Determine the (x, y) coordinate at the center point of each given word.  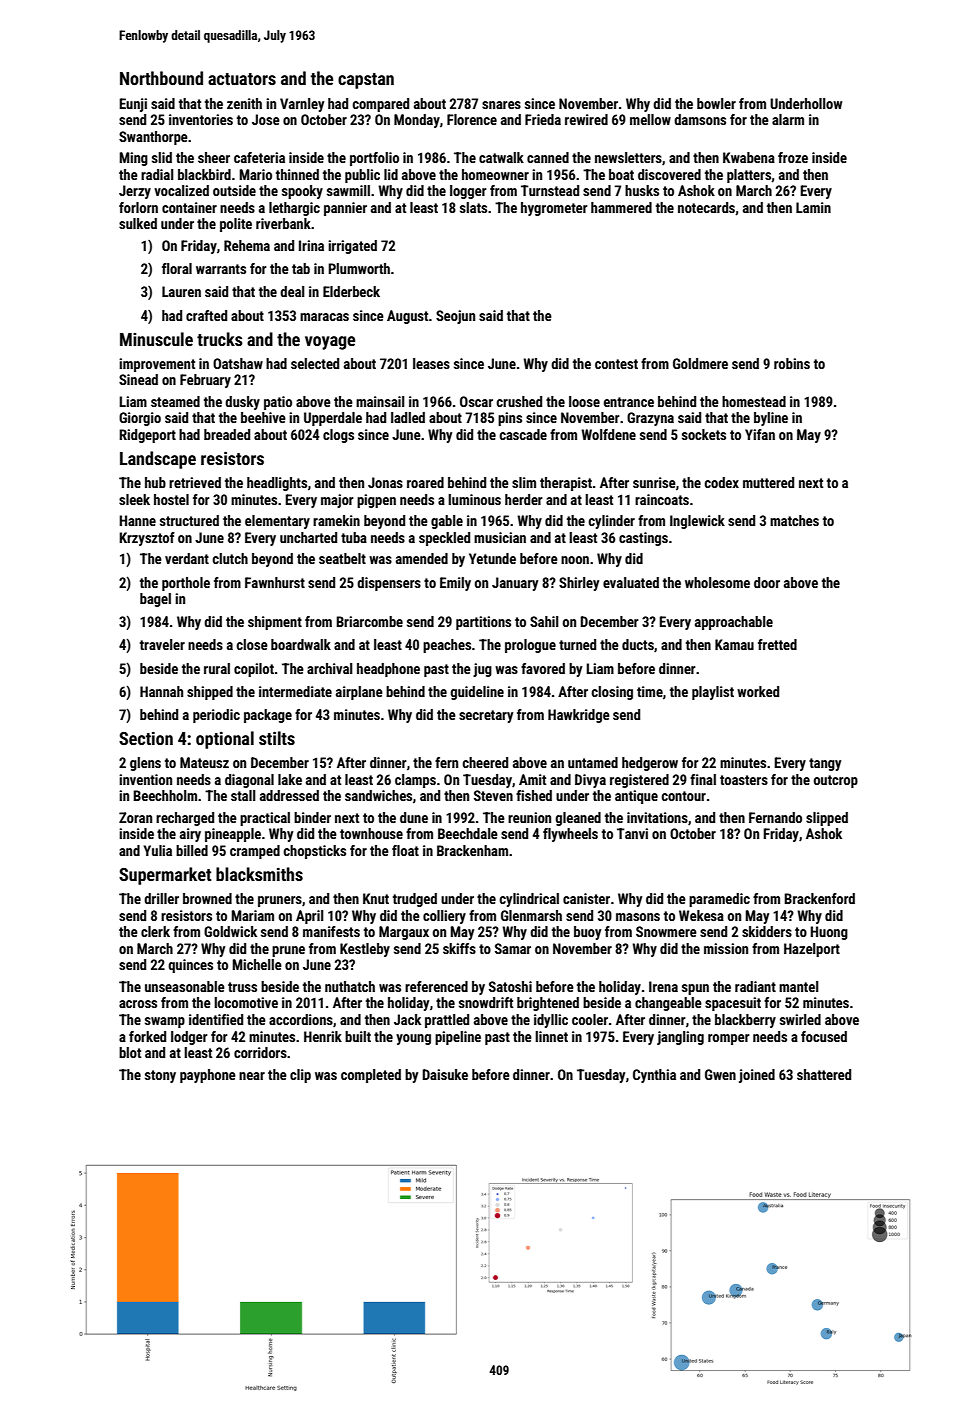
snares (501, 105)
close (252, 644)
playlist (713, 693)
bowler (716, 103)
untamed (593, 762)
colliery (444, 917)
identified (216, 1019)
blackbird (204, 174)
